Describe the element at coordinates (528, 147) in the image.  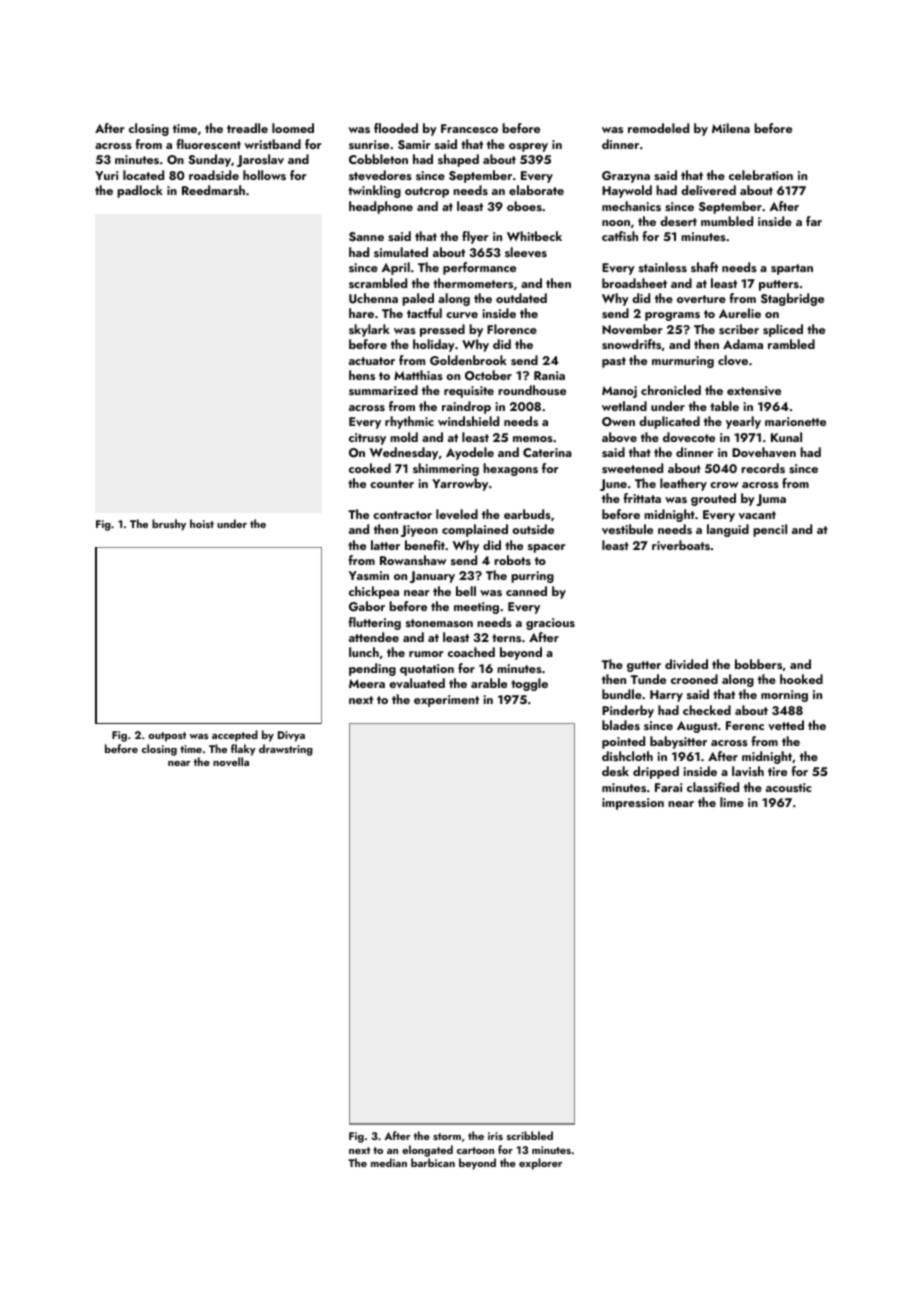
I see `osprey` at that location.
